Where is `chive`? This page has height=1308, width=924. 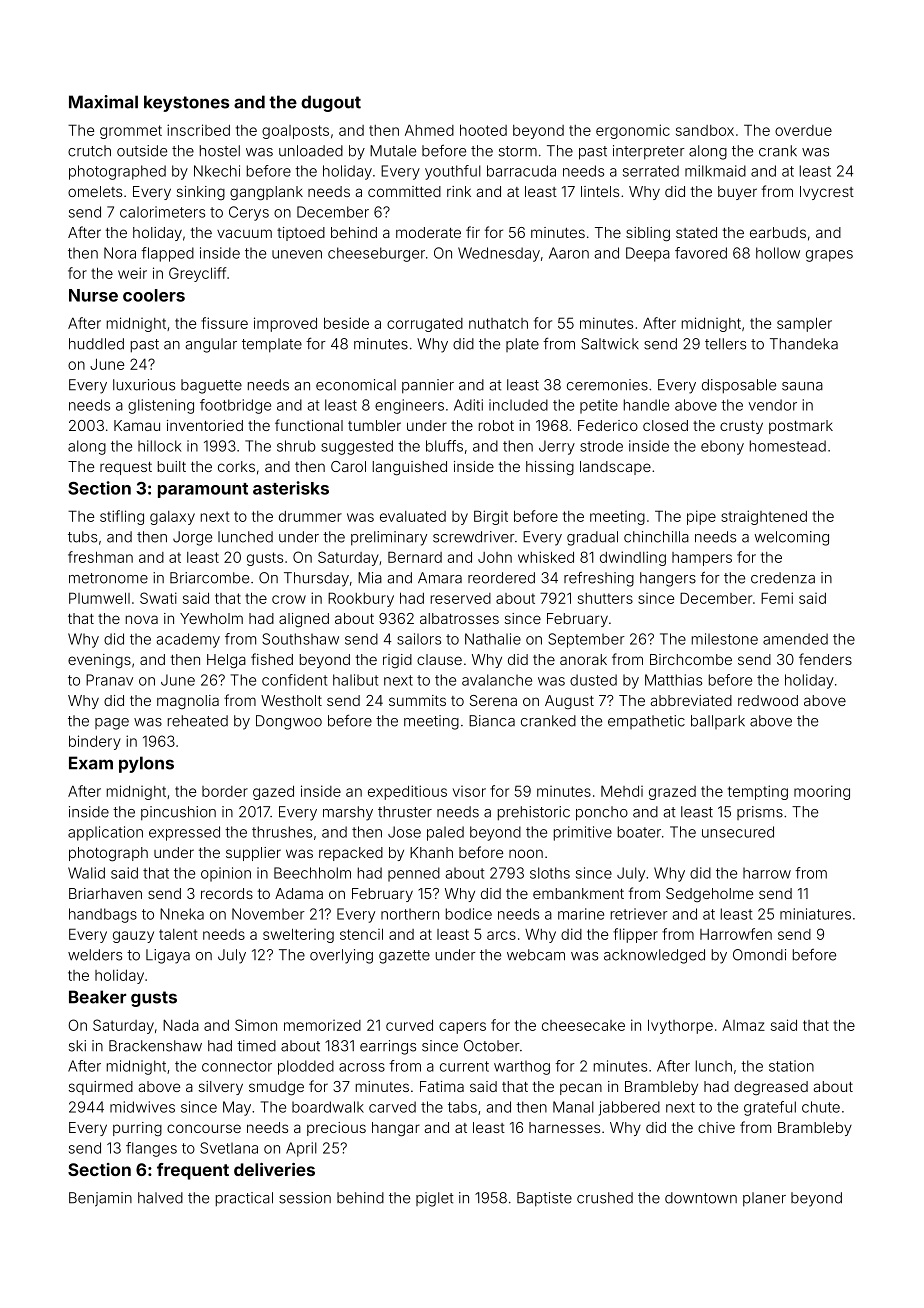
chive is located at coordinates (716, 1127).
